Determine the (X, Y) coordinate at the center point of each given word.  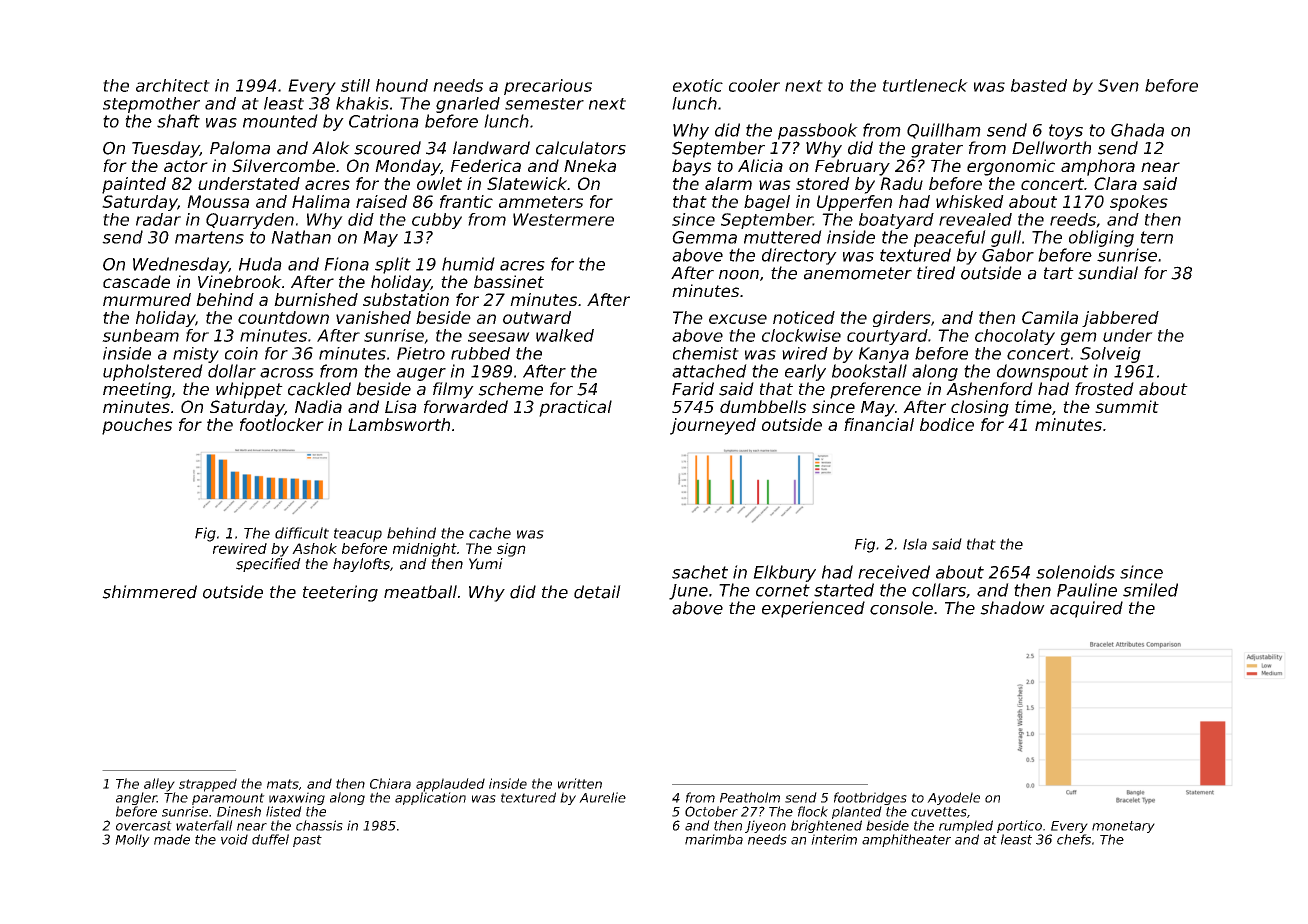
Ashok (314, 548)
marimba (714, 839)
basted (1039, 85)
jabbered (1120, 319)
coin (241, 353)
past (307, 841)
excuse (738, 319)
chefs (1074, 839)
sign (511, 550)
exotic (698, 85)
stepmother (151, 105)
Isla (915, 544)
